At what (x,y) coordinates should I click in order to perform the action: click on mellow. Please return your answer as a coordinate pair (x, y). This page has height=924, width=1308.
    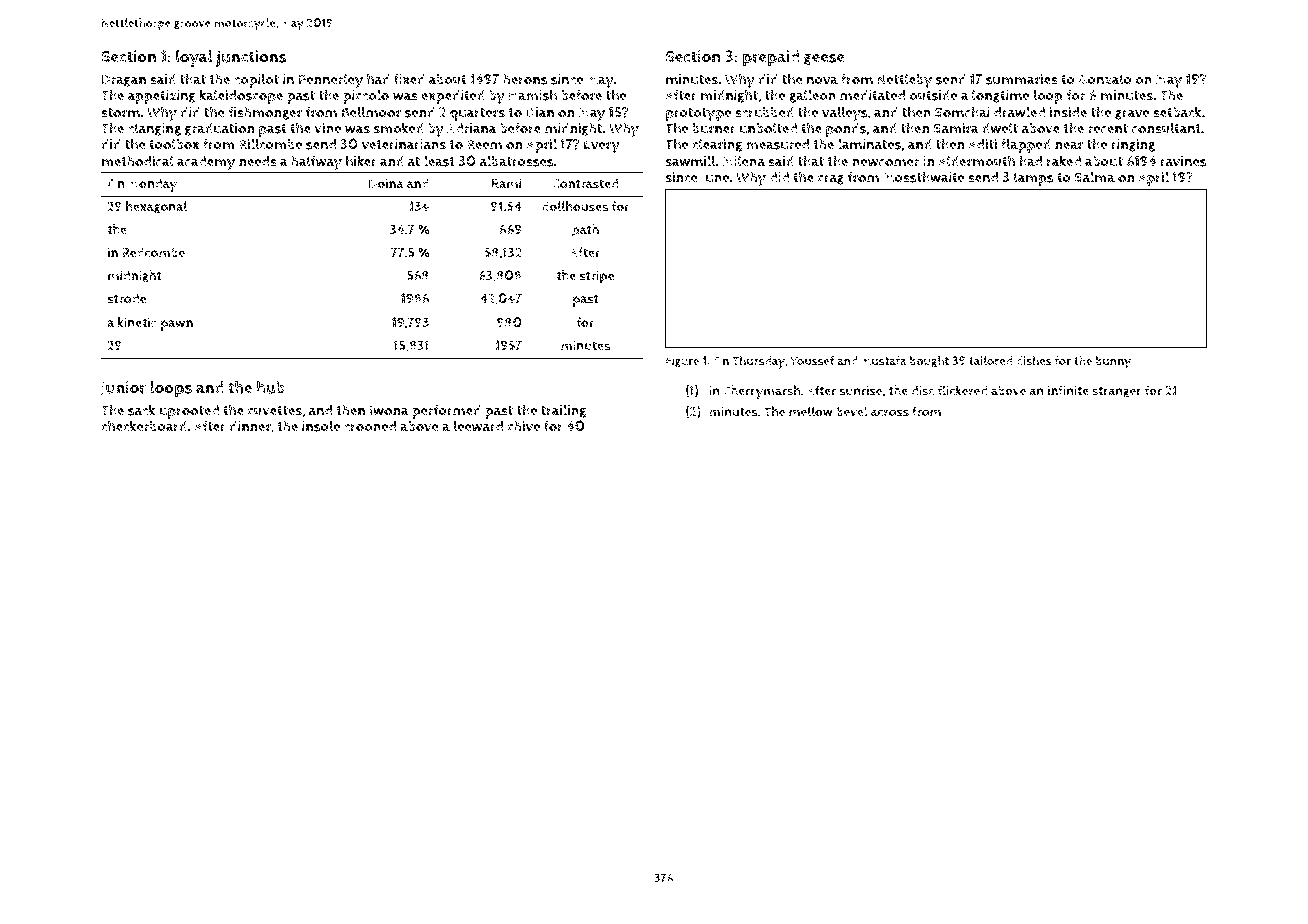
    Looking at the image, I should click on (811, 411).
